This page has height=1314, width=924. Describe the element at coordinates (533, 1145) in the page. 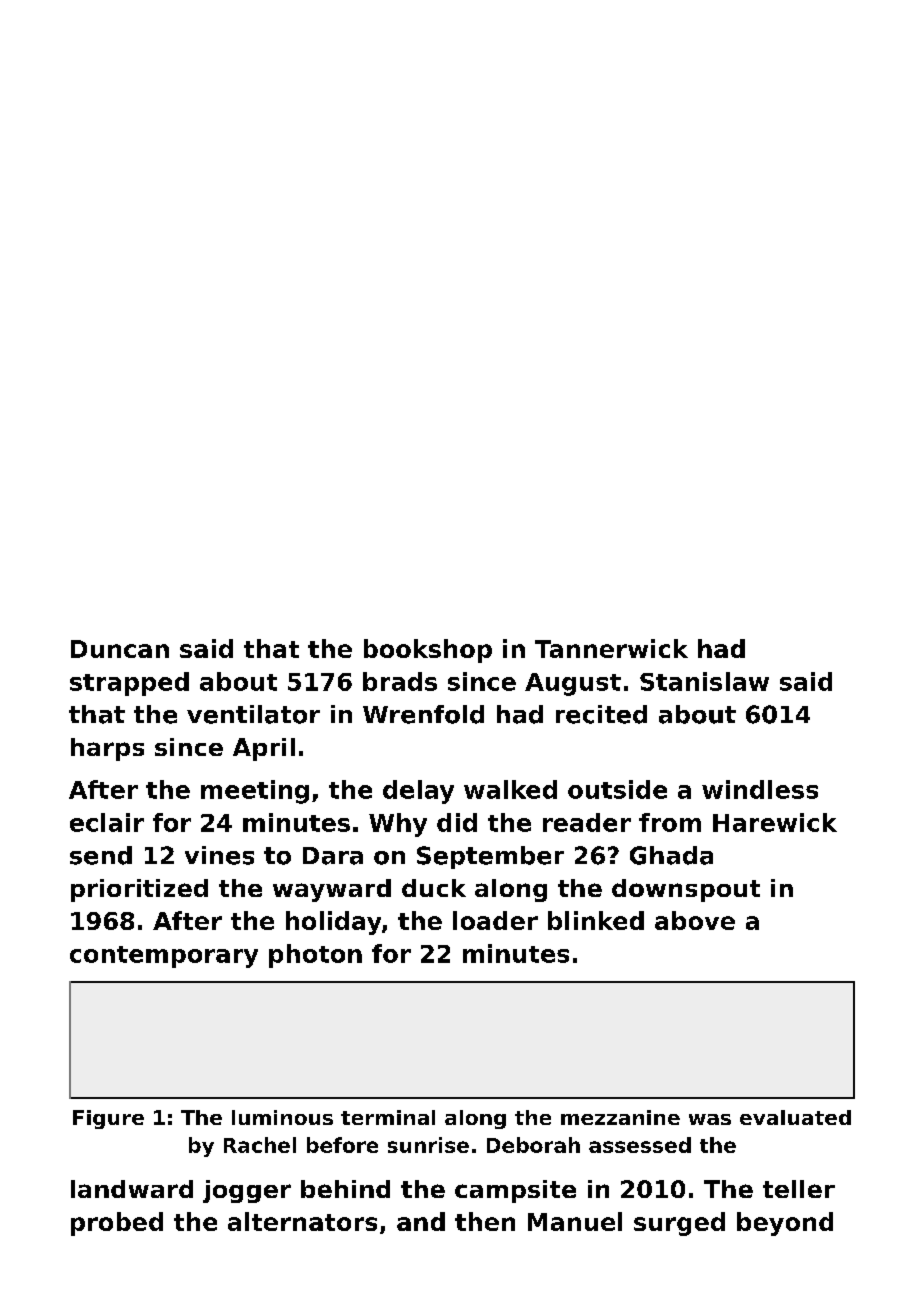

I see `Deborah` at that location.
